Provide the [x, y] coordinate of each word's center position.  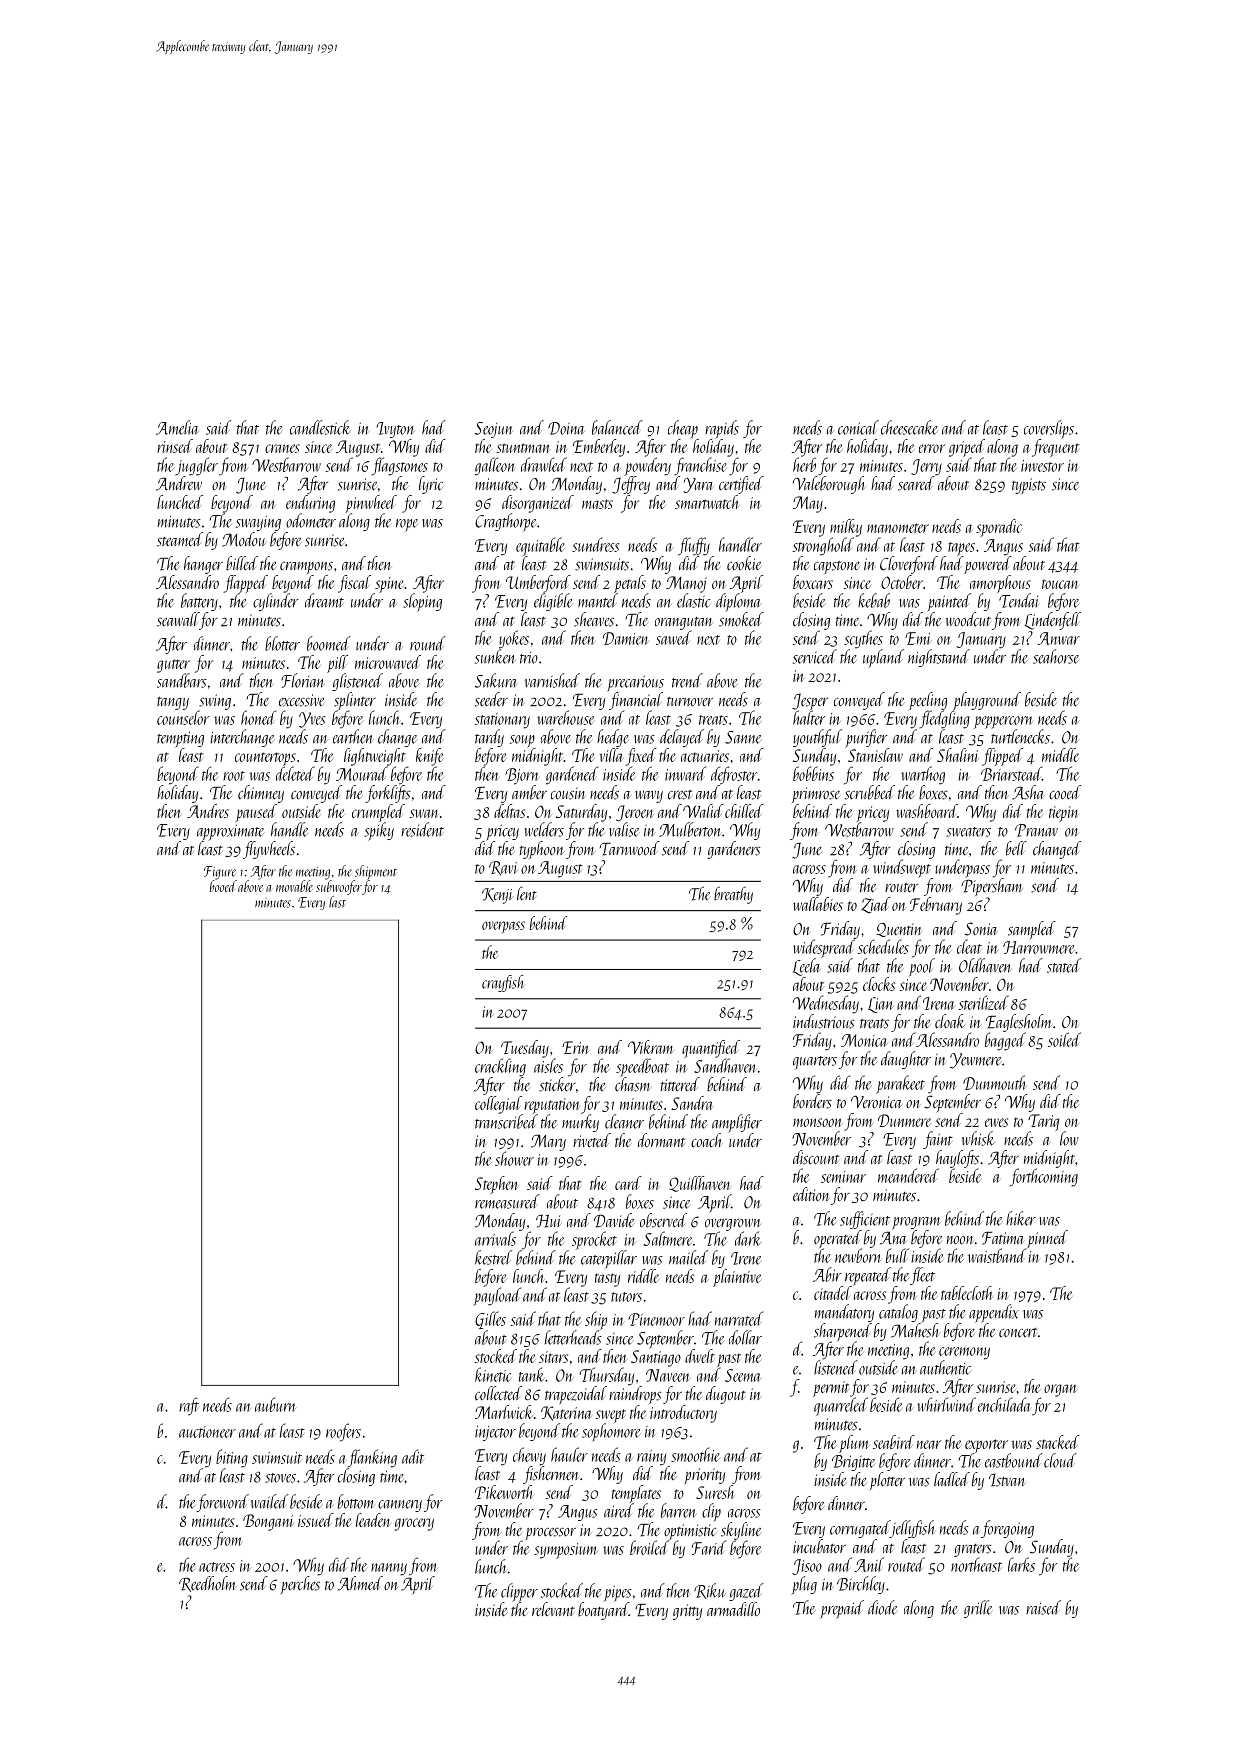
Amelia [177, 427]
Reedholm [208, 1584]
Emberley [599, 448]
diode [883, 1607]
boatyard [603, 1611]
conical [858, 427]
